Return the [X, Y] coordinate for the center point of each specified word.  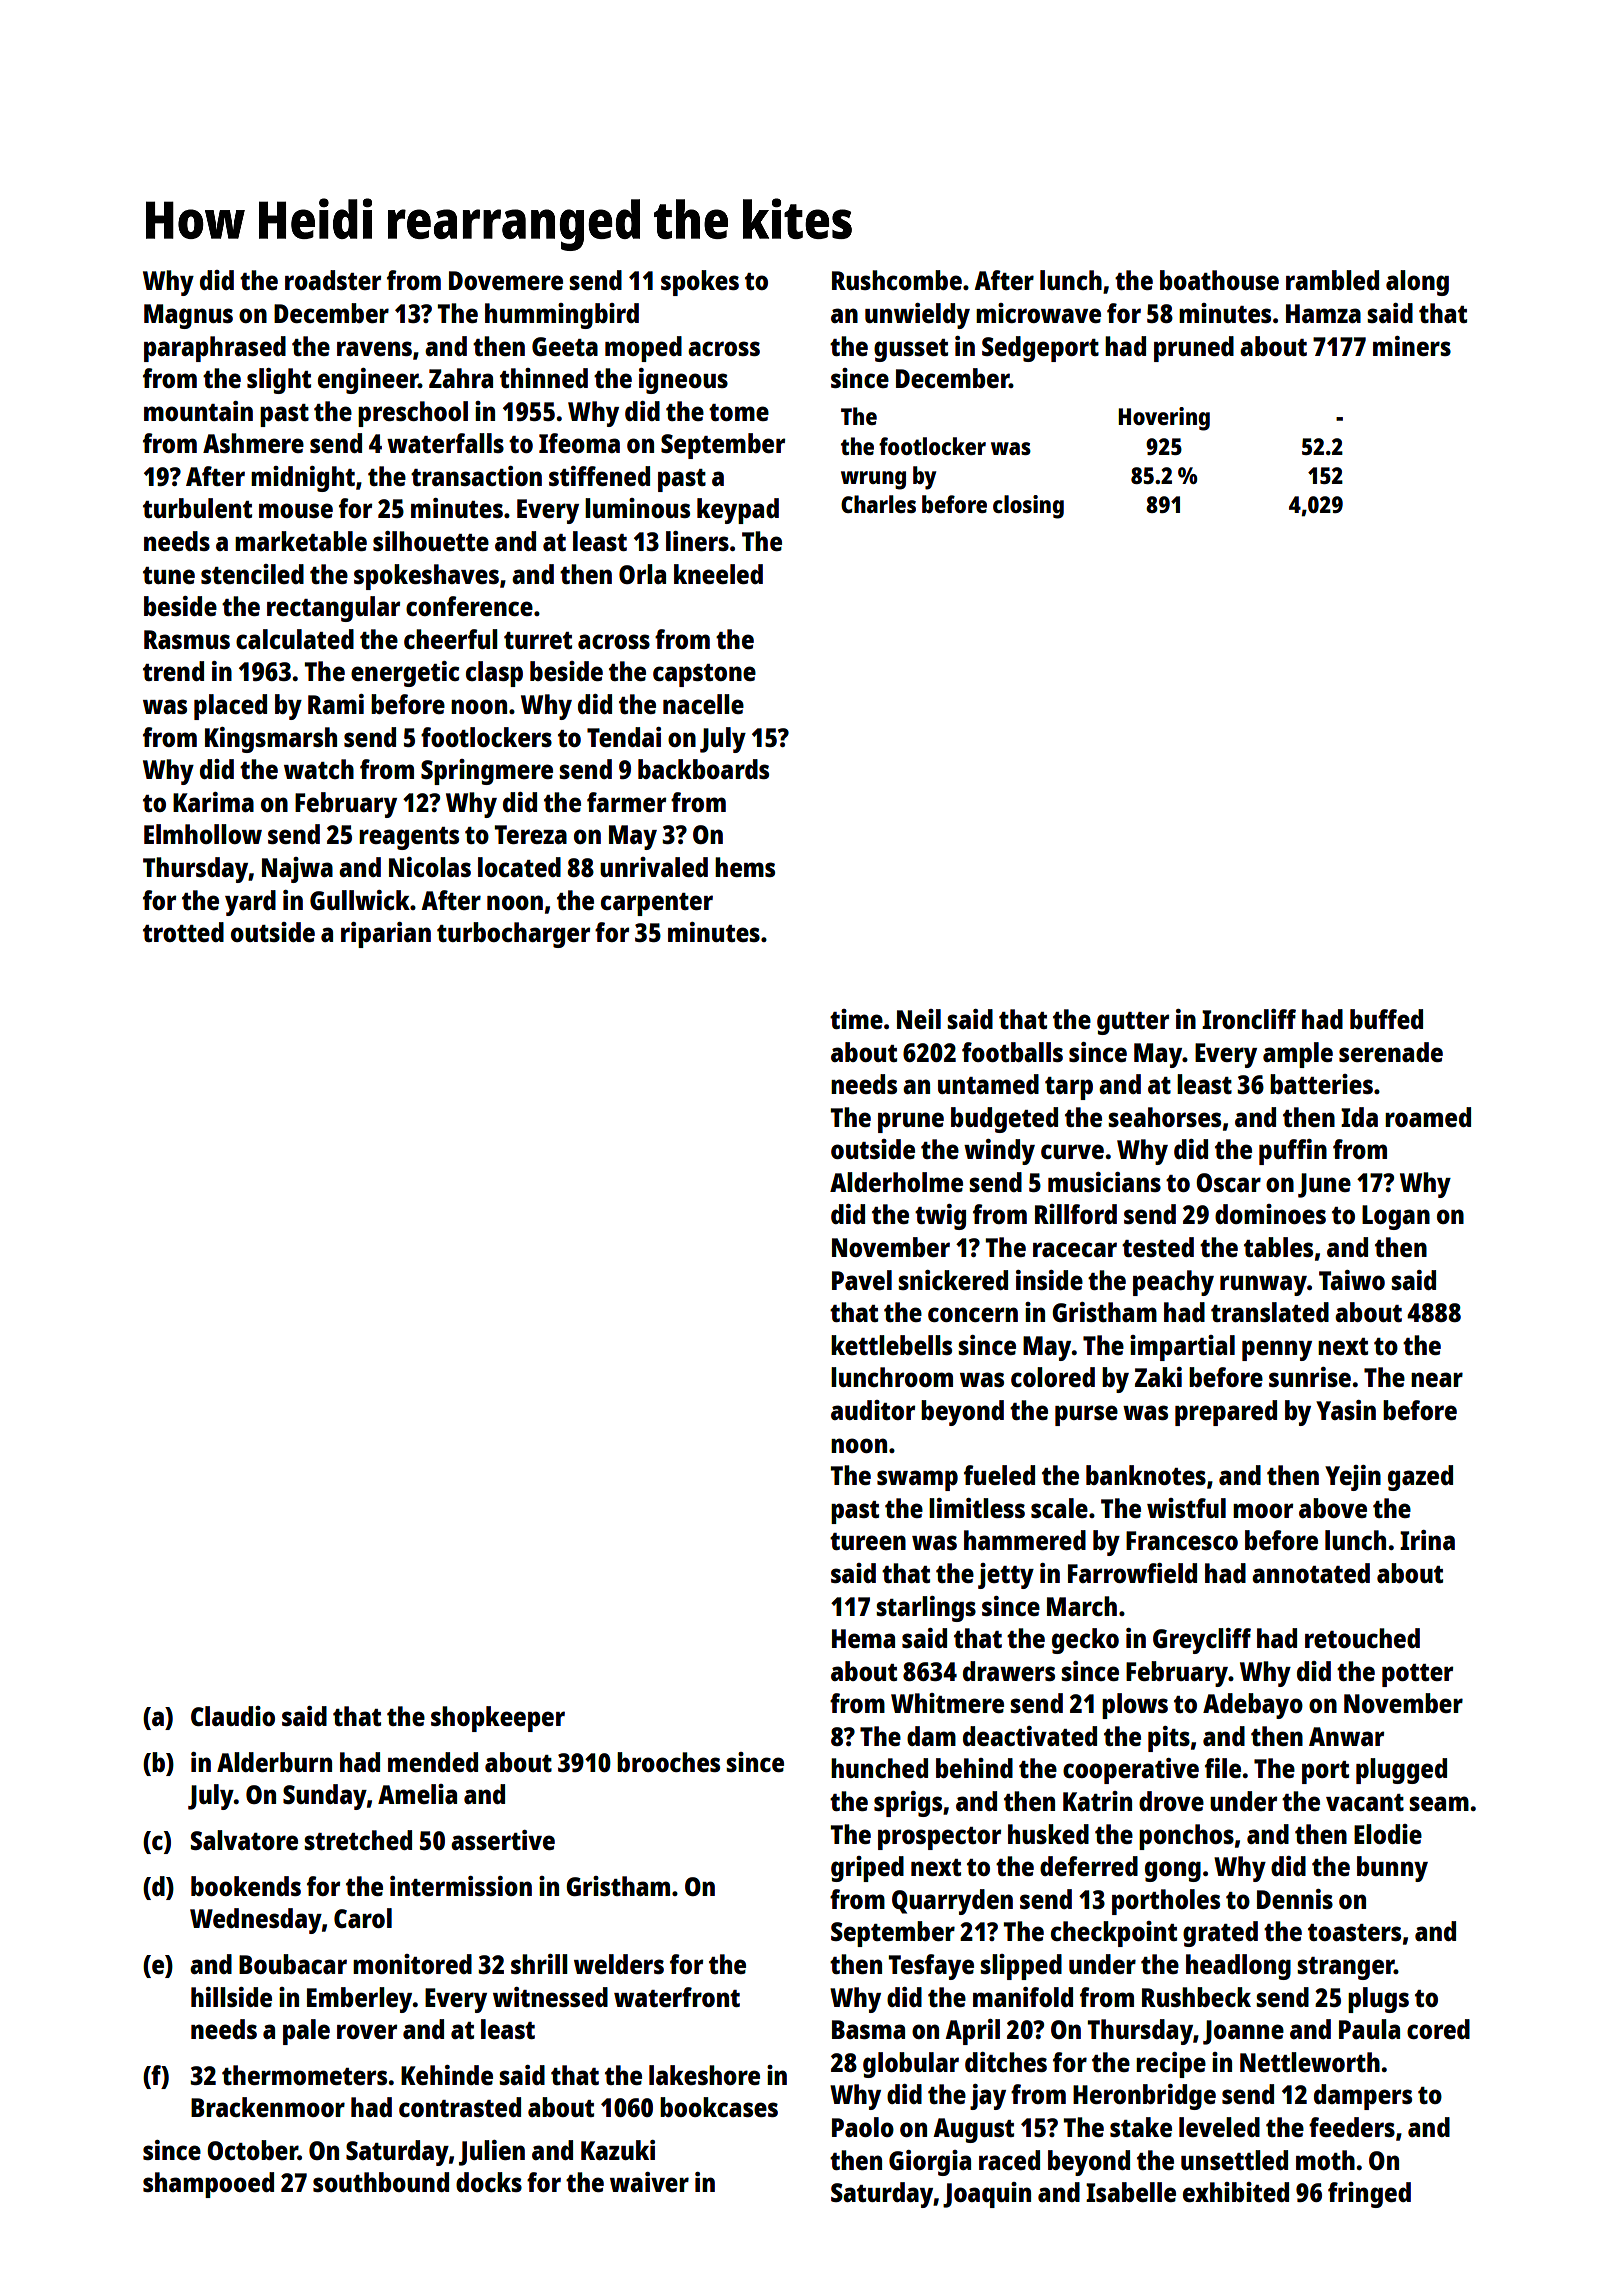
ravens [374, 348]
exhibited [1236, 2192]
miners [1412, 346]
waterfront [677, 1997]
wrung [873, 480]
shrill [539, 1964]
